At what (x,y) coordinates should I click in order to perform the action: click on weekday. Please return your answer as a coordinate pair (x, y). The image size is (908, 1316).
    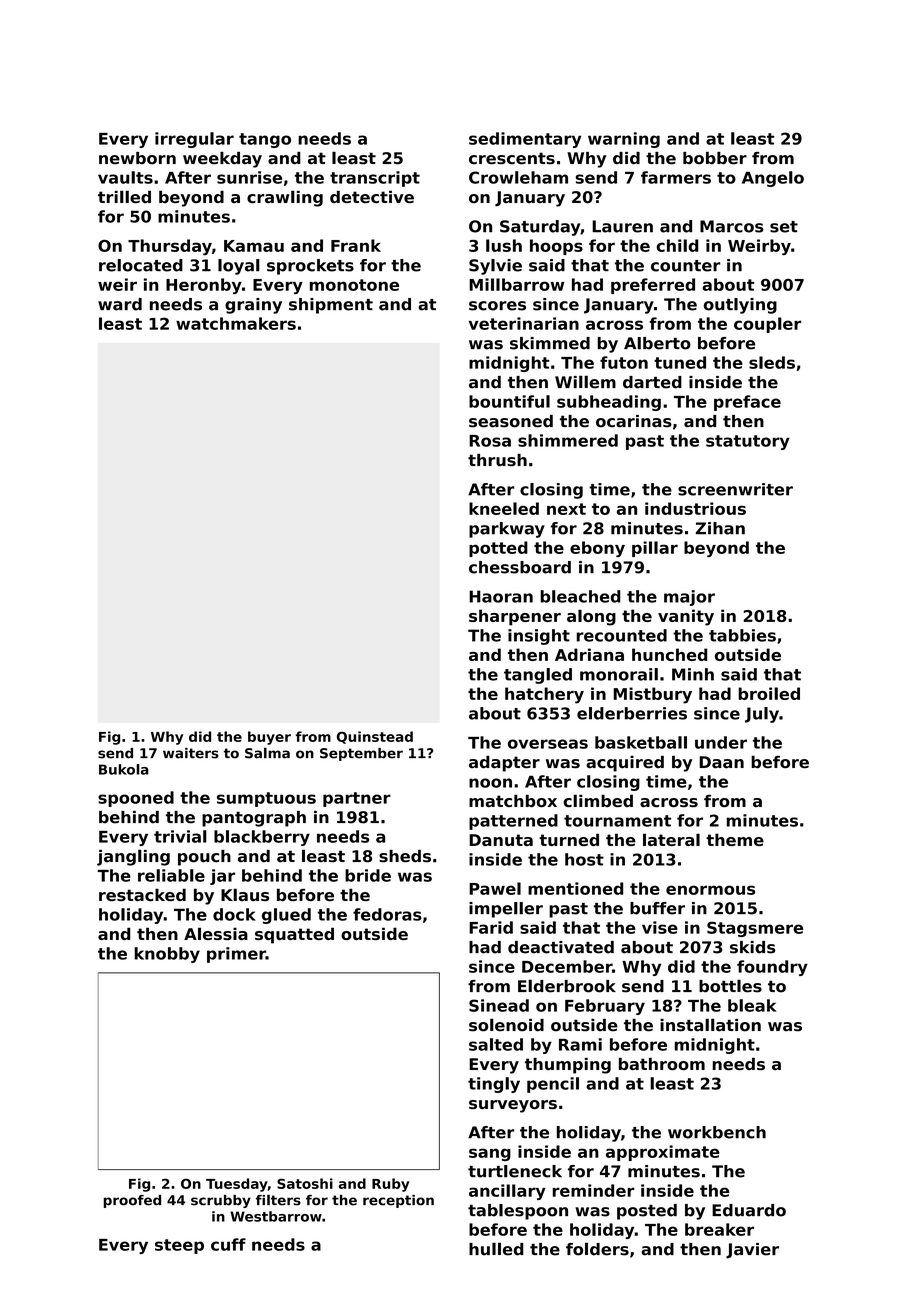
    Looking at the image, I should click on (222, 160).
